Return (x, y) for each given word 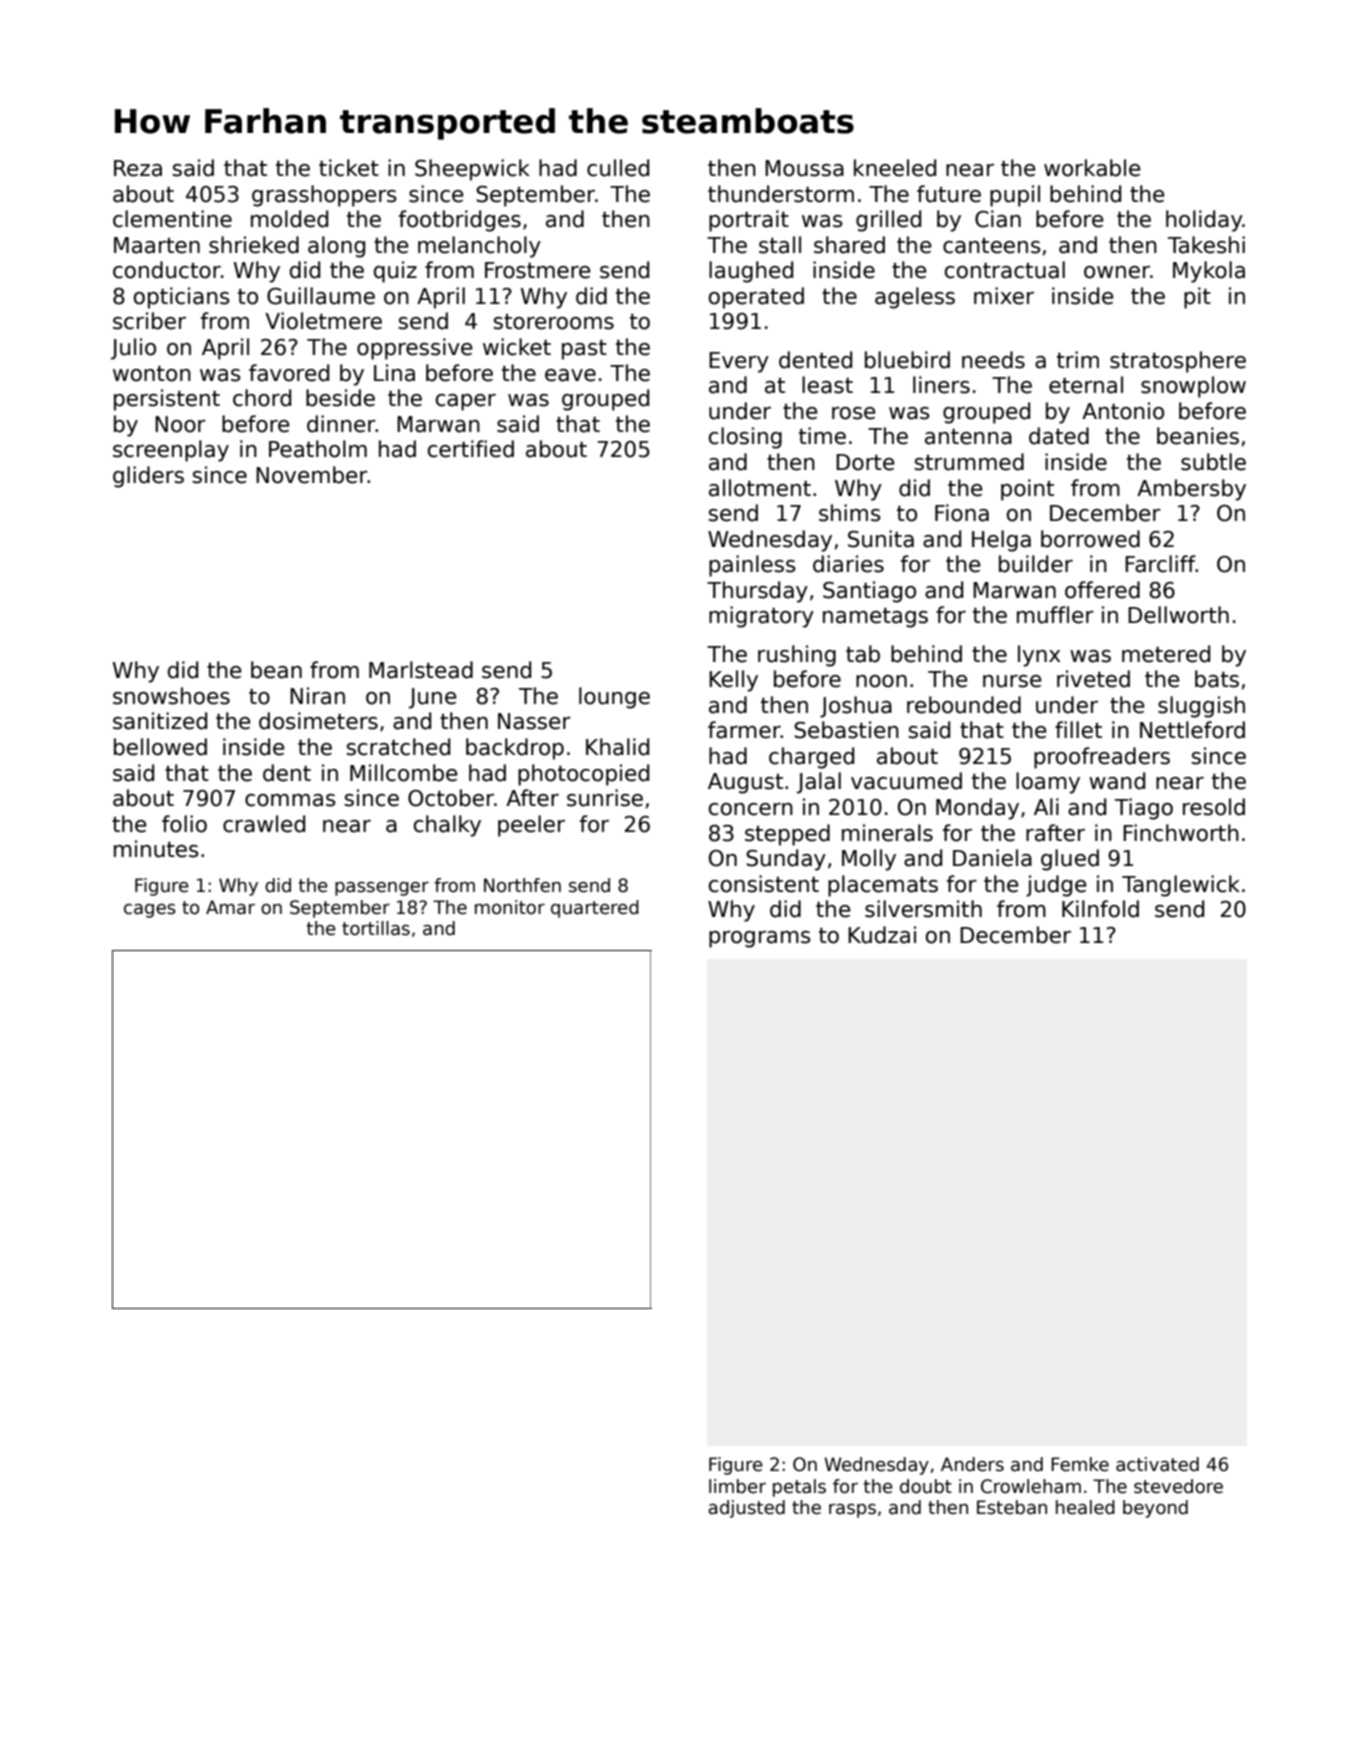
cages (150, 911)
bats (1217, 679)
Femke (1080, 1464)
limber (737, 1486)
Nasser (534, 721)
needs (993, 360)
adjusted (746, 1509)
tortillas (376, 928)
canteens (992, 246)
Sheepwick (472, 170)
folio (184, 824)
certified (471, 449)
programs (760, 939)
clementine (172, 219)
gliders (148, 477)
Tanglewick (1181, 886)
